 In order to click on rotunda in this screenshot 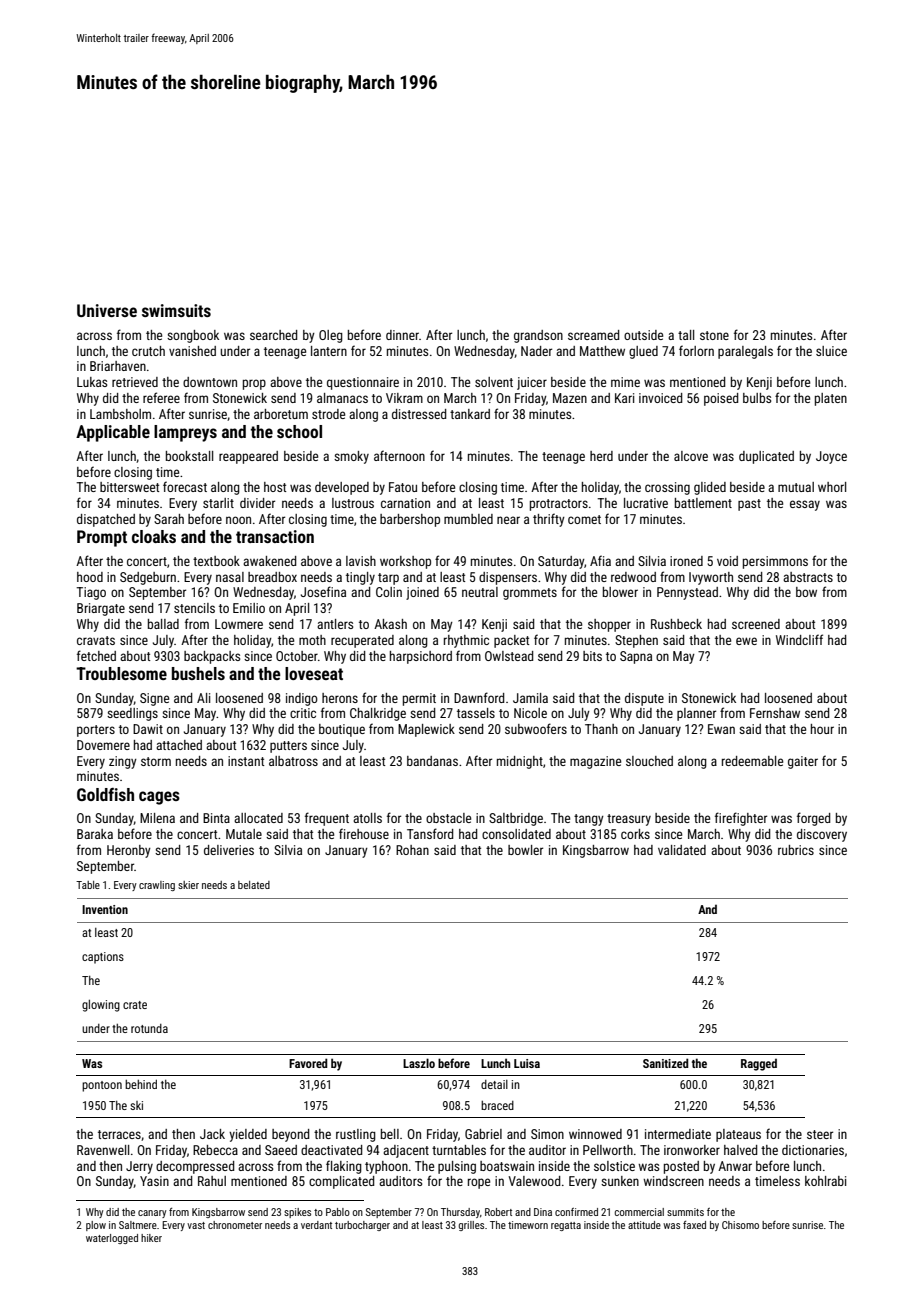, I will do `click(149, 1028)`.
